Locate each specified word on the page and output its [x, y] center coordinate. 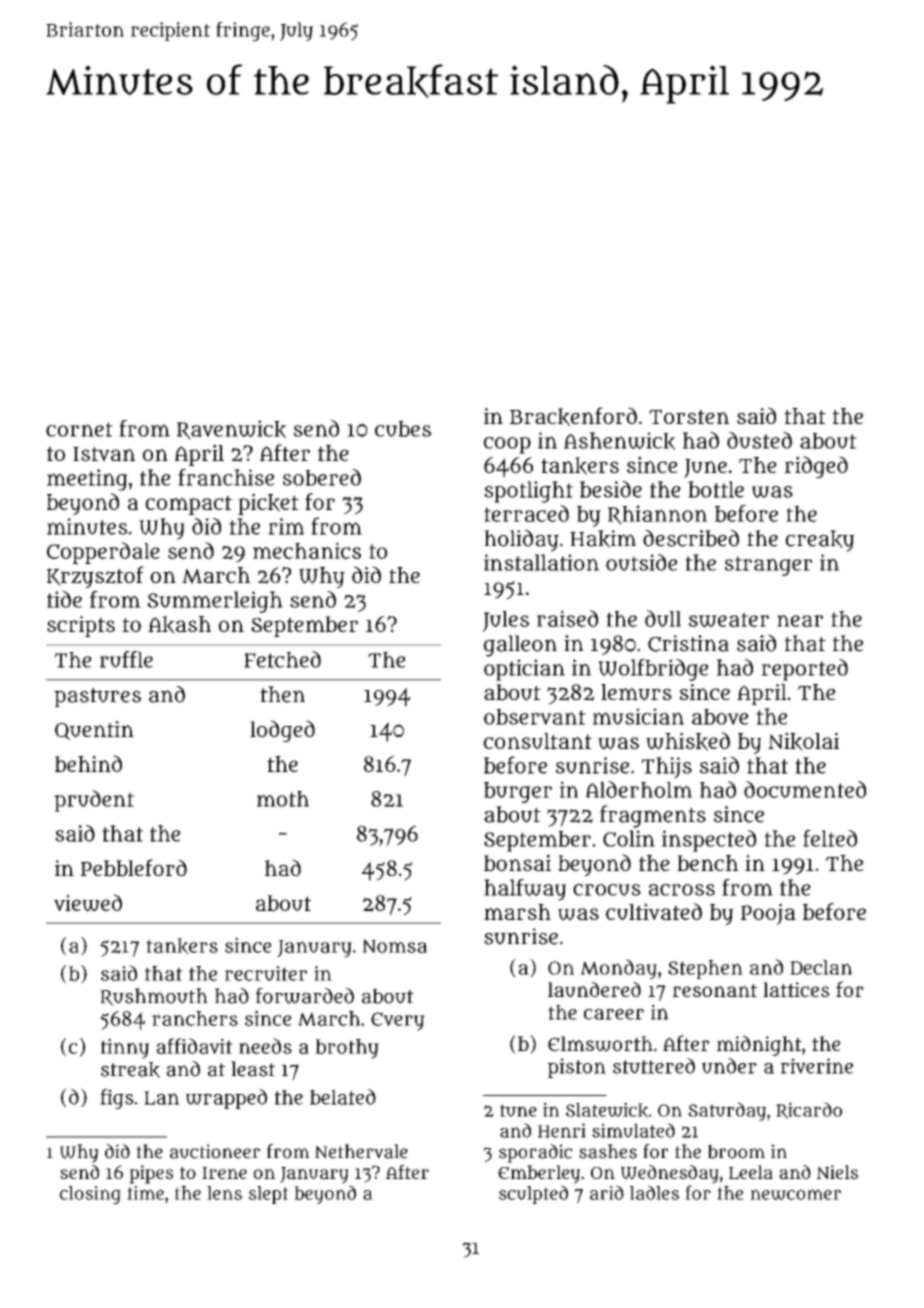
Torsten [689, 417]
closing [90, 1195]
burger [518, 792]
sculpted [533, 1194]
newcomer [795, 1194]
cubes [403, 429]
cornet [79, 429]
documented [805, 789]
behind [88, 763]
